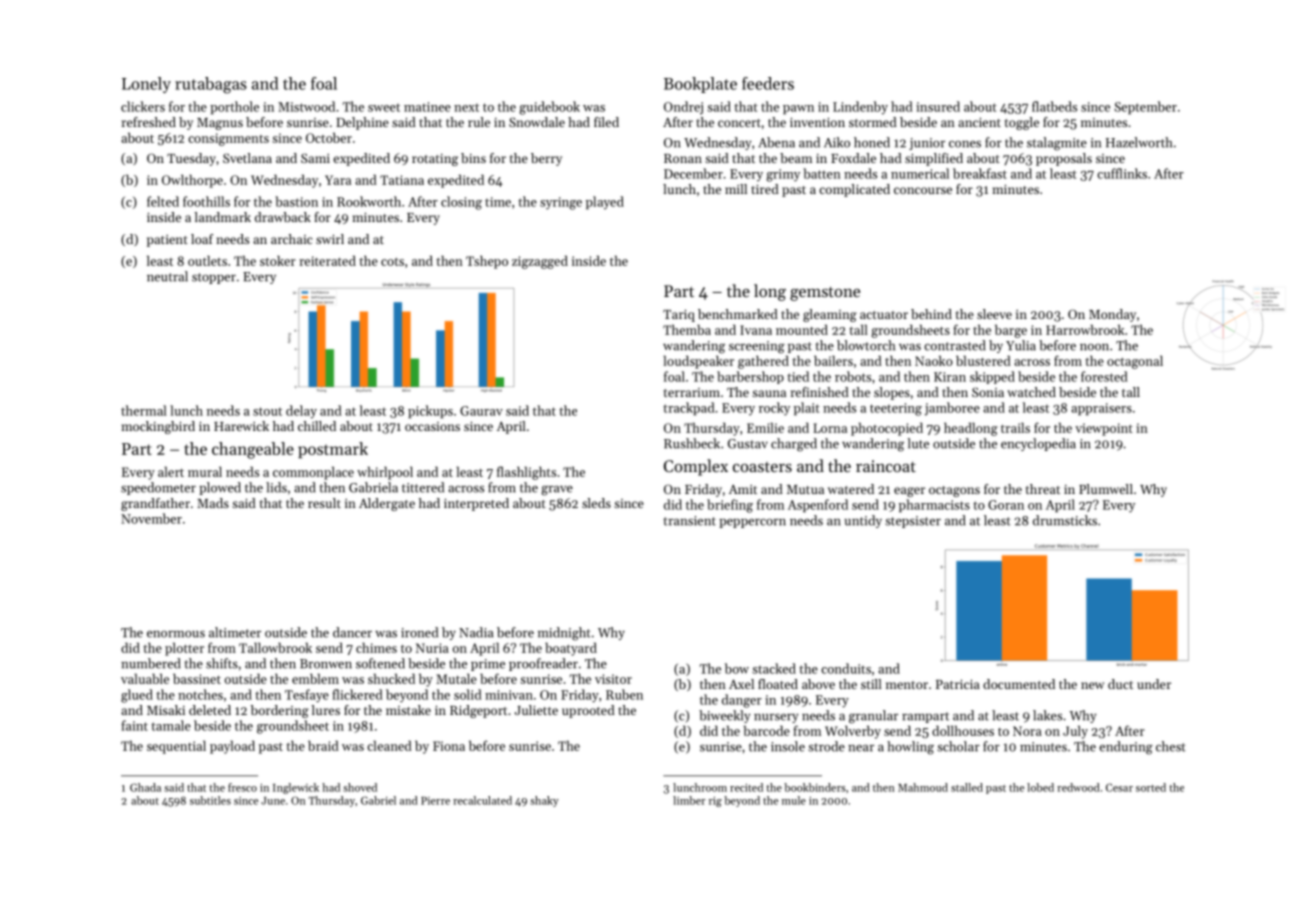  Describe the element at coordinates (145, 787) in the page. I see `Ghada` at that location.
